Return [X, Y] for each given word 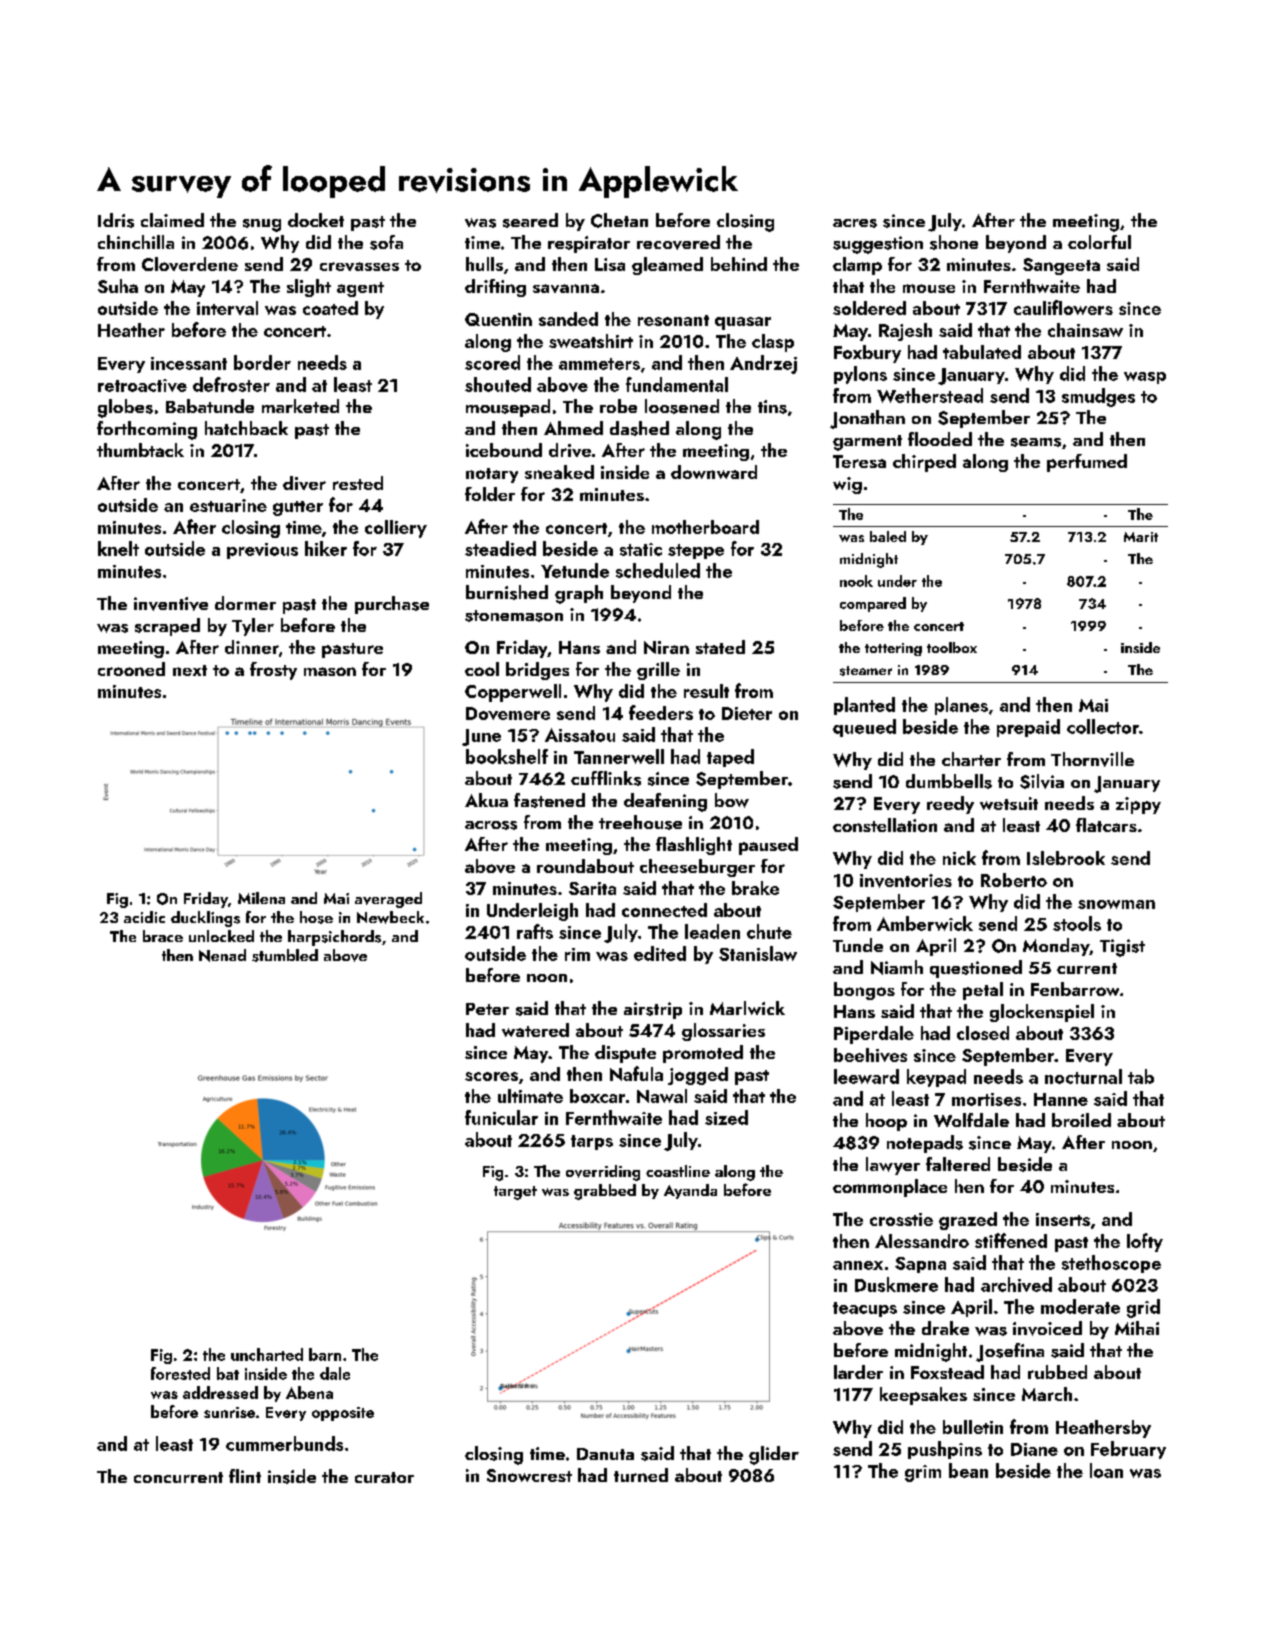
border [262, 362]
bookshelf [507, 756]
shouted [498, 384]
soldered [869, 308]
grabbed [605, 1192]
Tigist [1122, 948]
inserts [1063, 1219]
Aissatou [580, 735]
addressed [220, 1392]
